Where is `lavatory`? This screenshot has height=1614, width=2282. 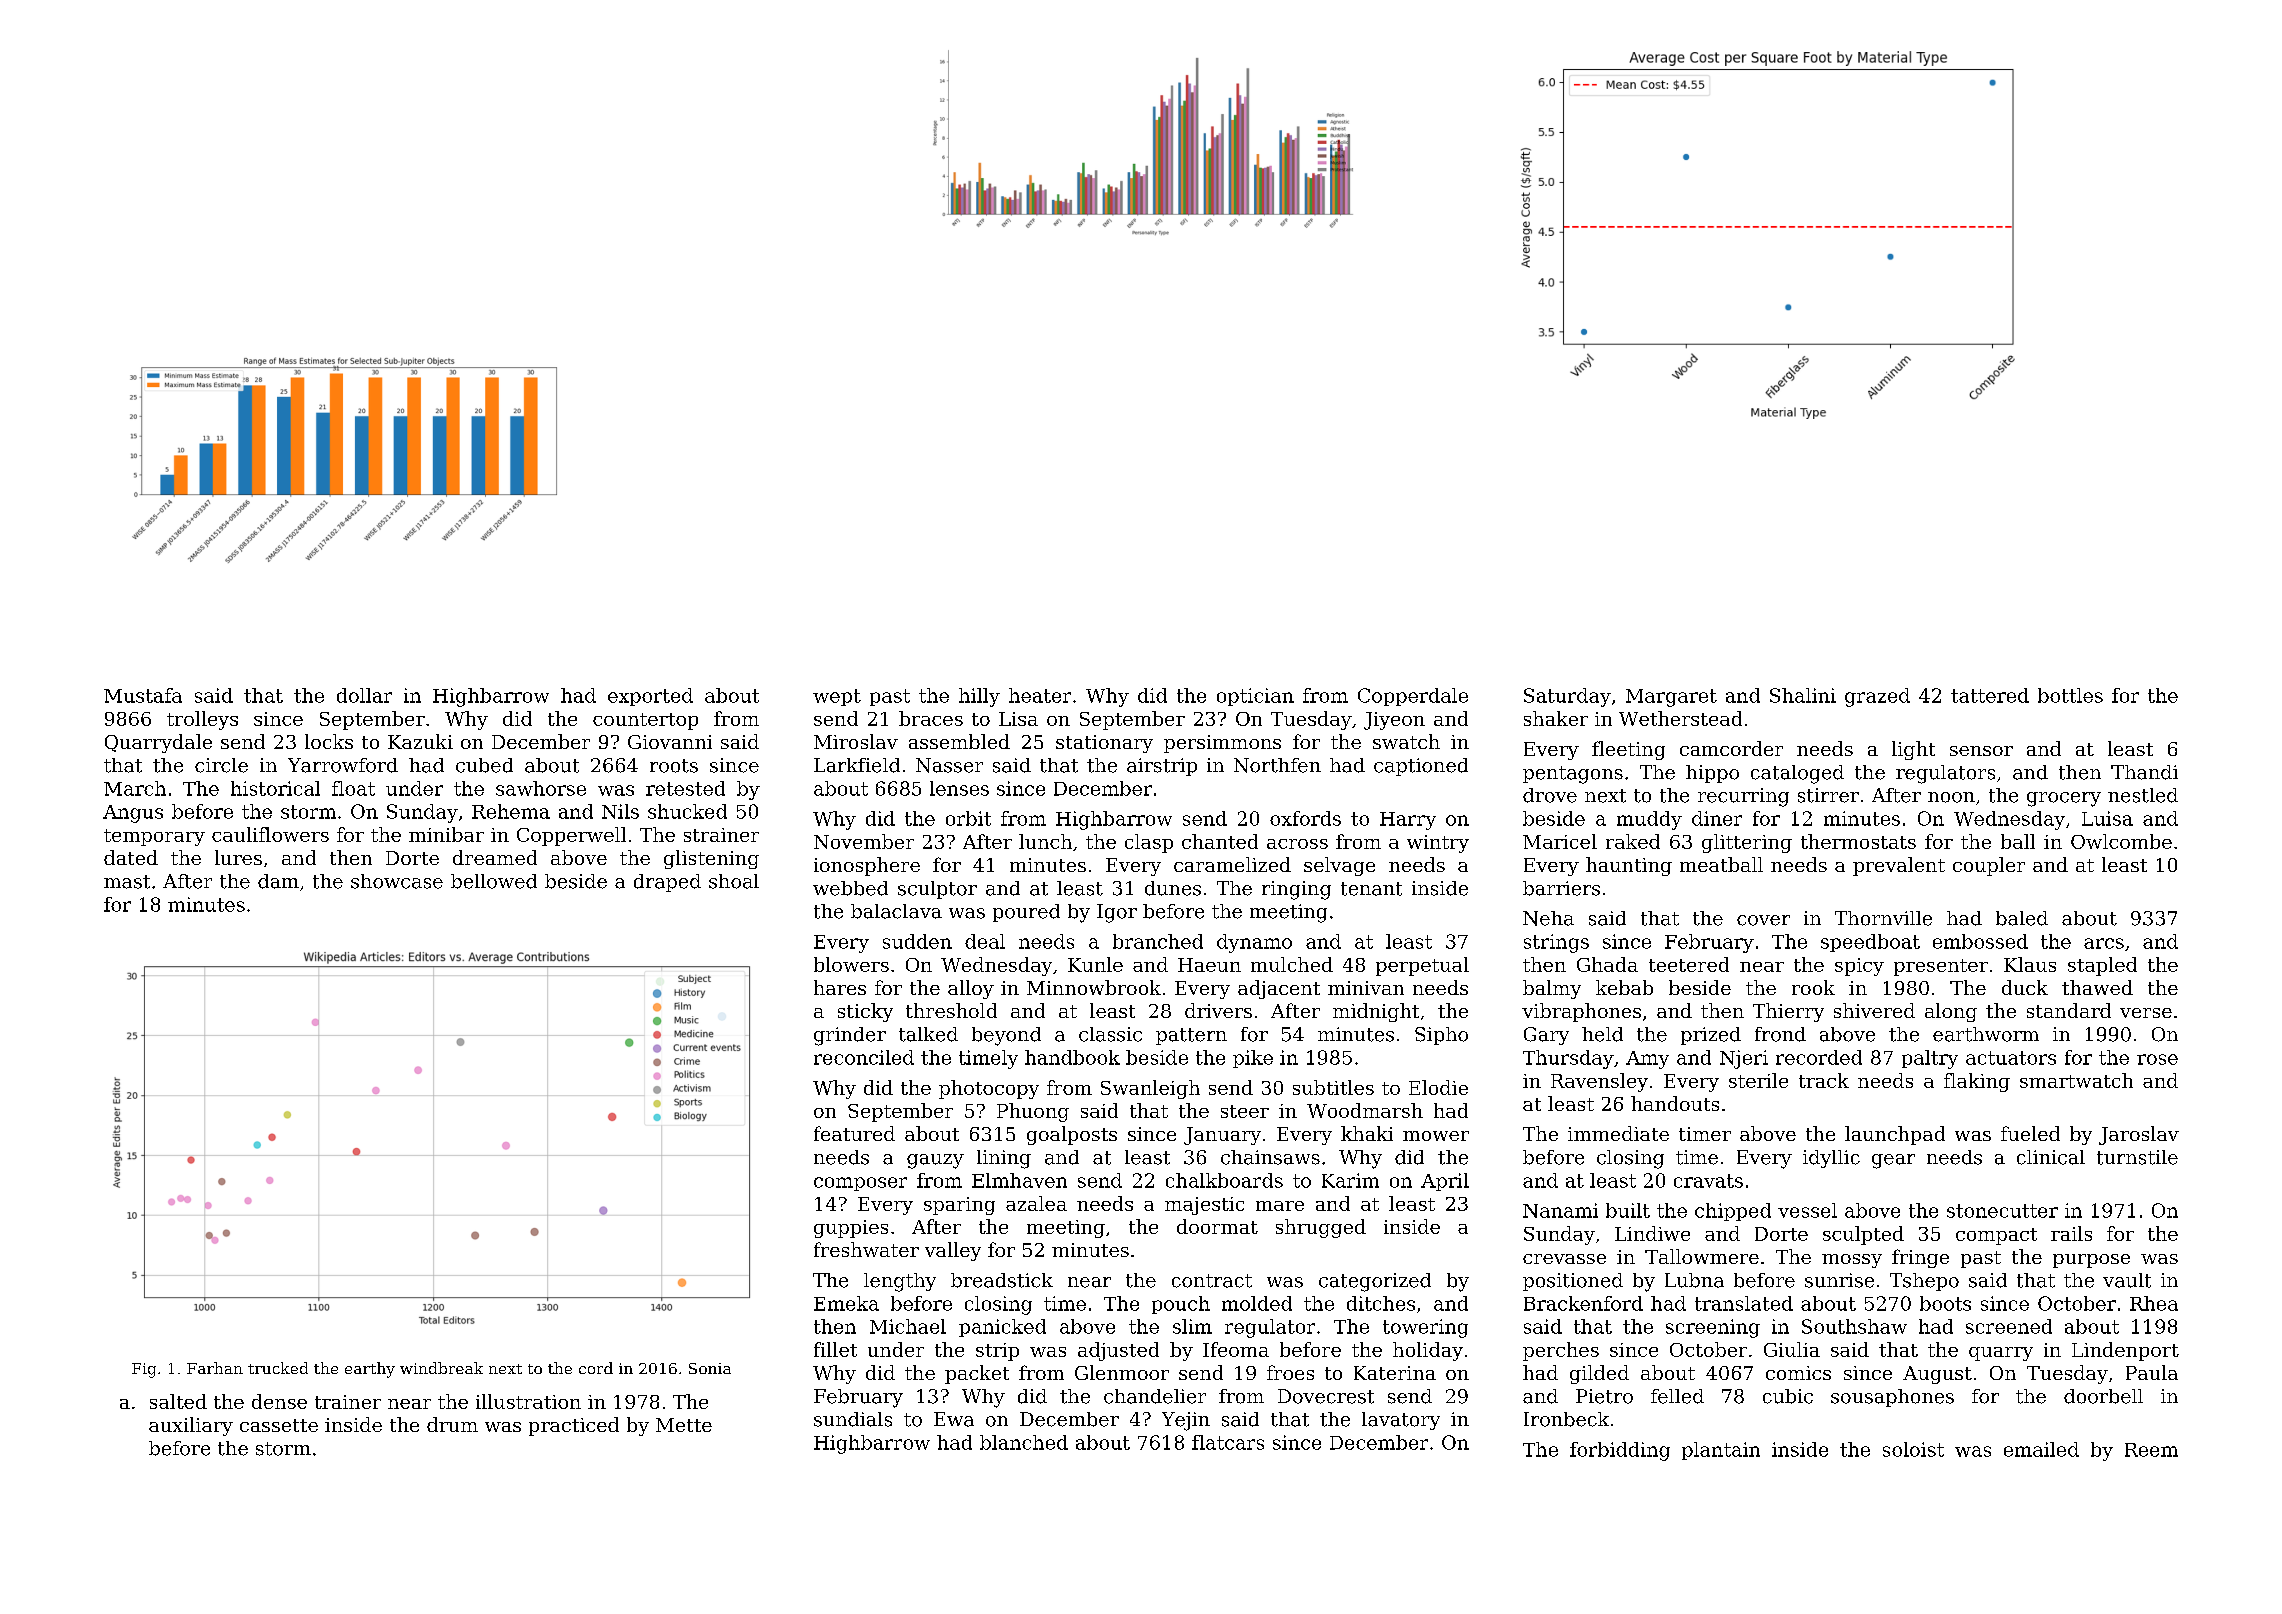
lavatory is located at coordinates (1401, 1421).
